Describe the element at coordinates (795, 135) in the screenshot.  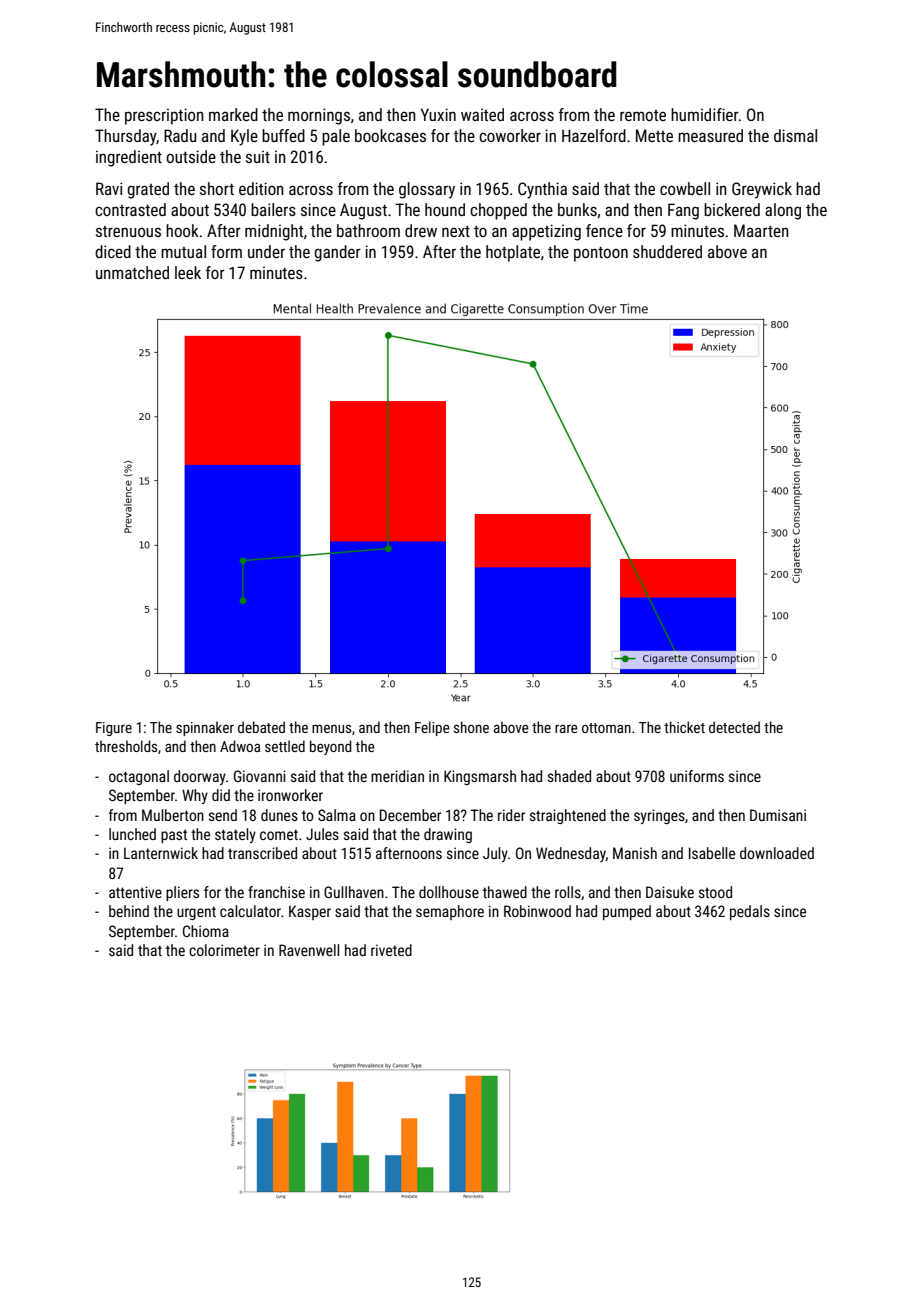
I see `dismal` at that location.
